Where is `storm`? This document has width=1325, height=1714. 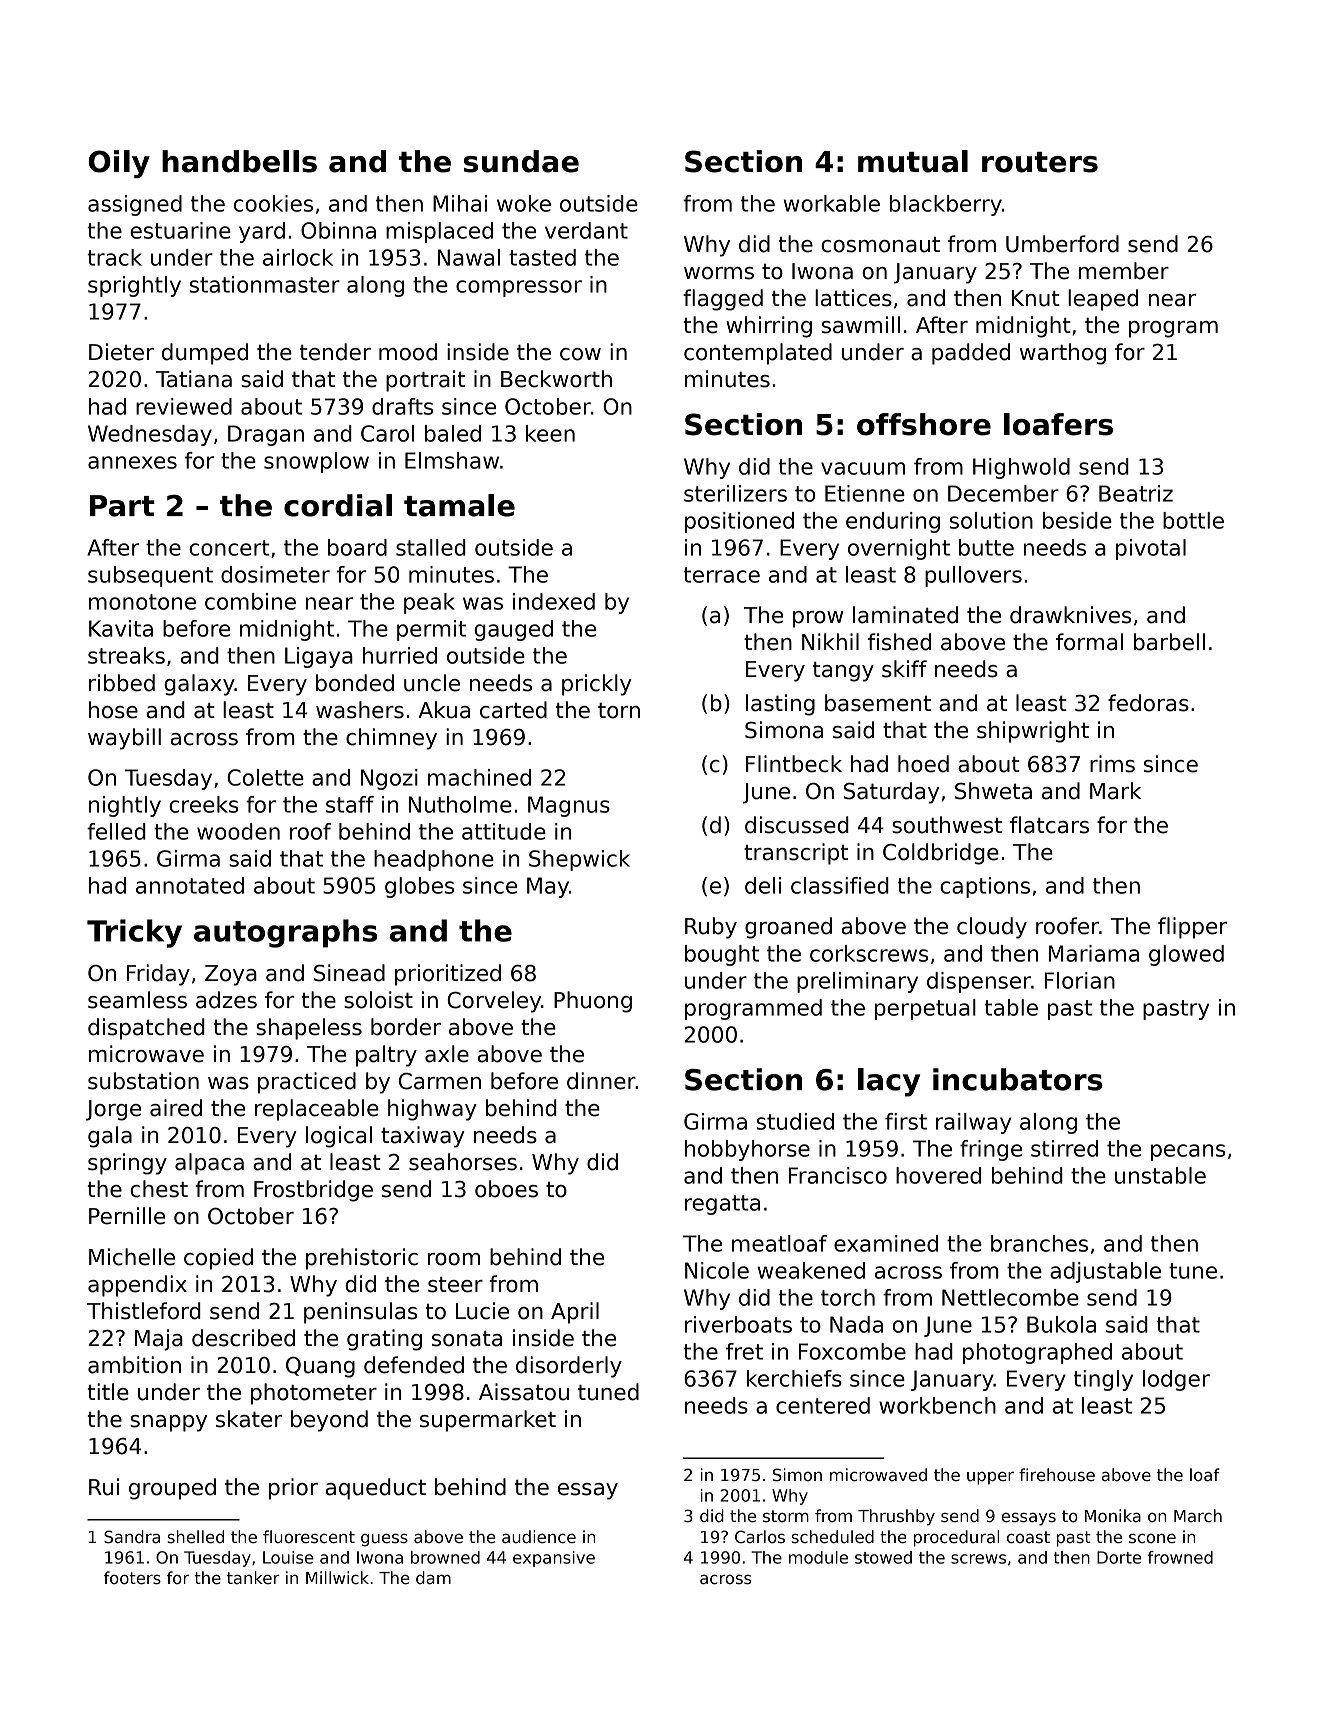 storm is located at coordinates (786, 1516).
